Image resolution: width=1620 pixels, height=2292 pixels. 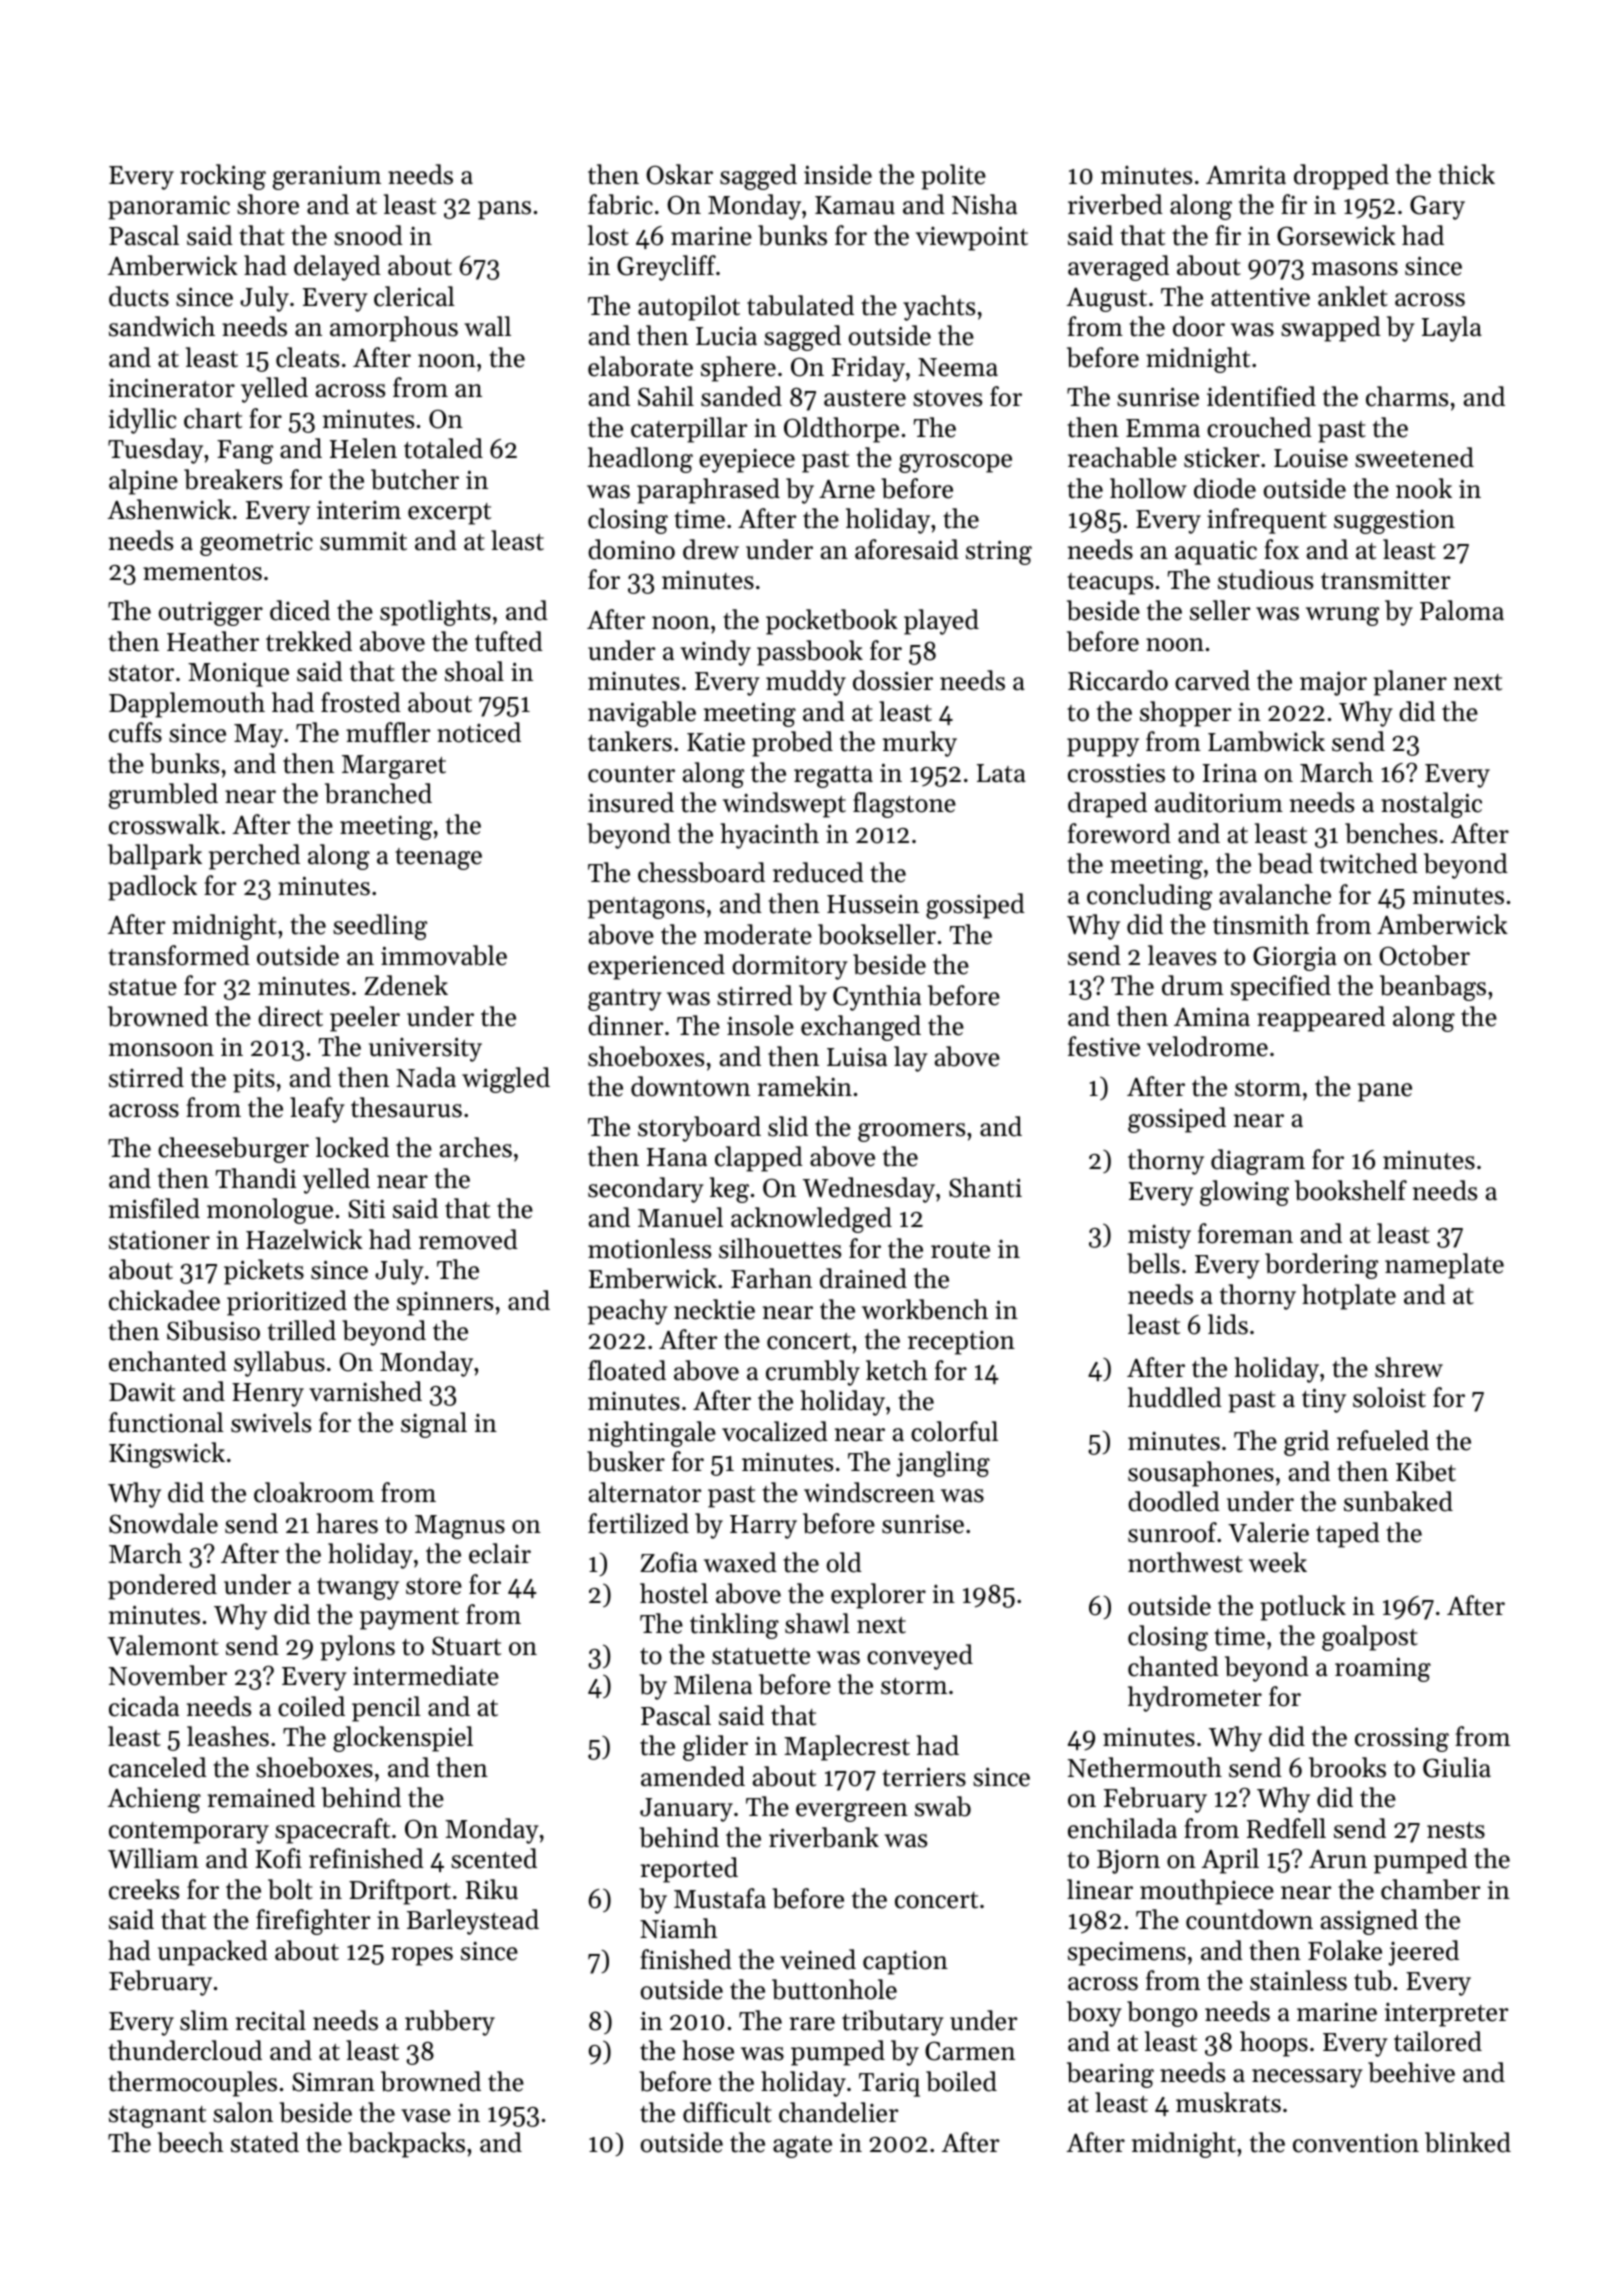 What do you see at coordinates (1431, 805) in the document?
I see `nostalgic` at bounding box center [1431, 805].
